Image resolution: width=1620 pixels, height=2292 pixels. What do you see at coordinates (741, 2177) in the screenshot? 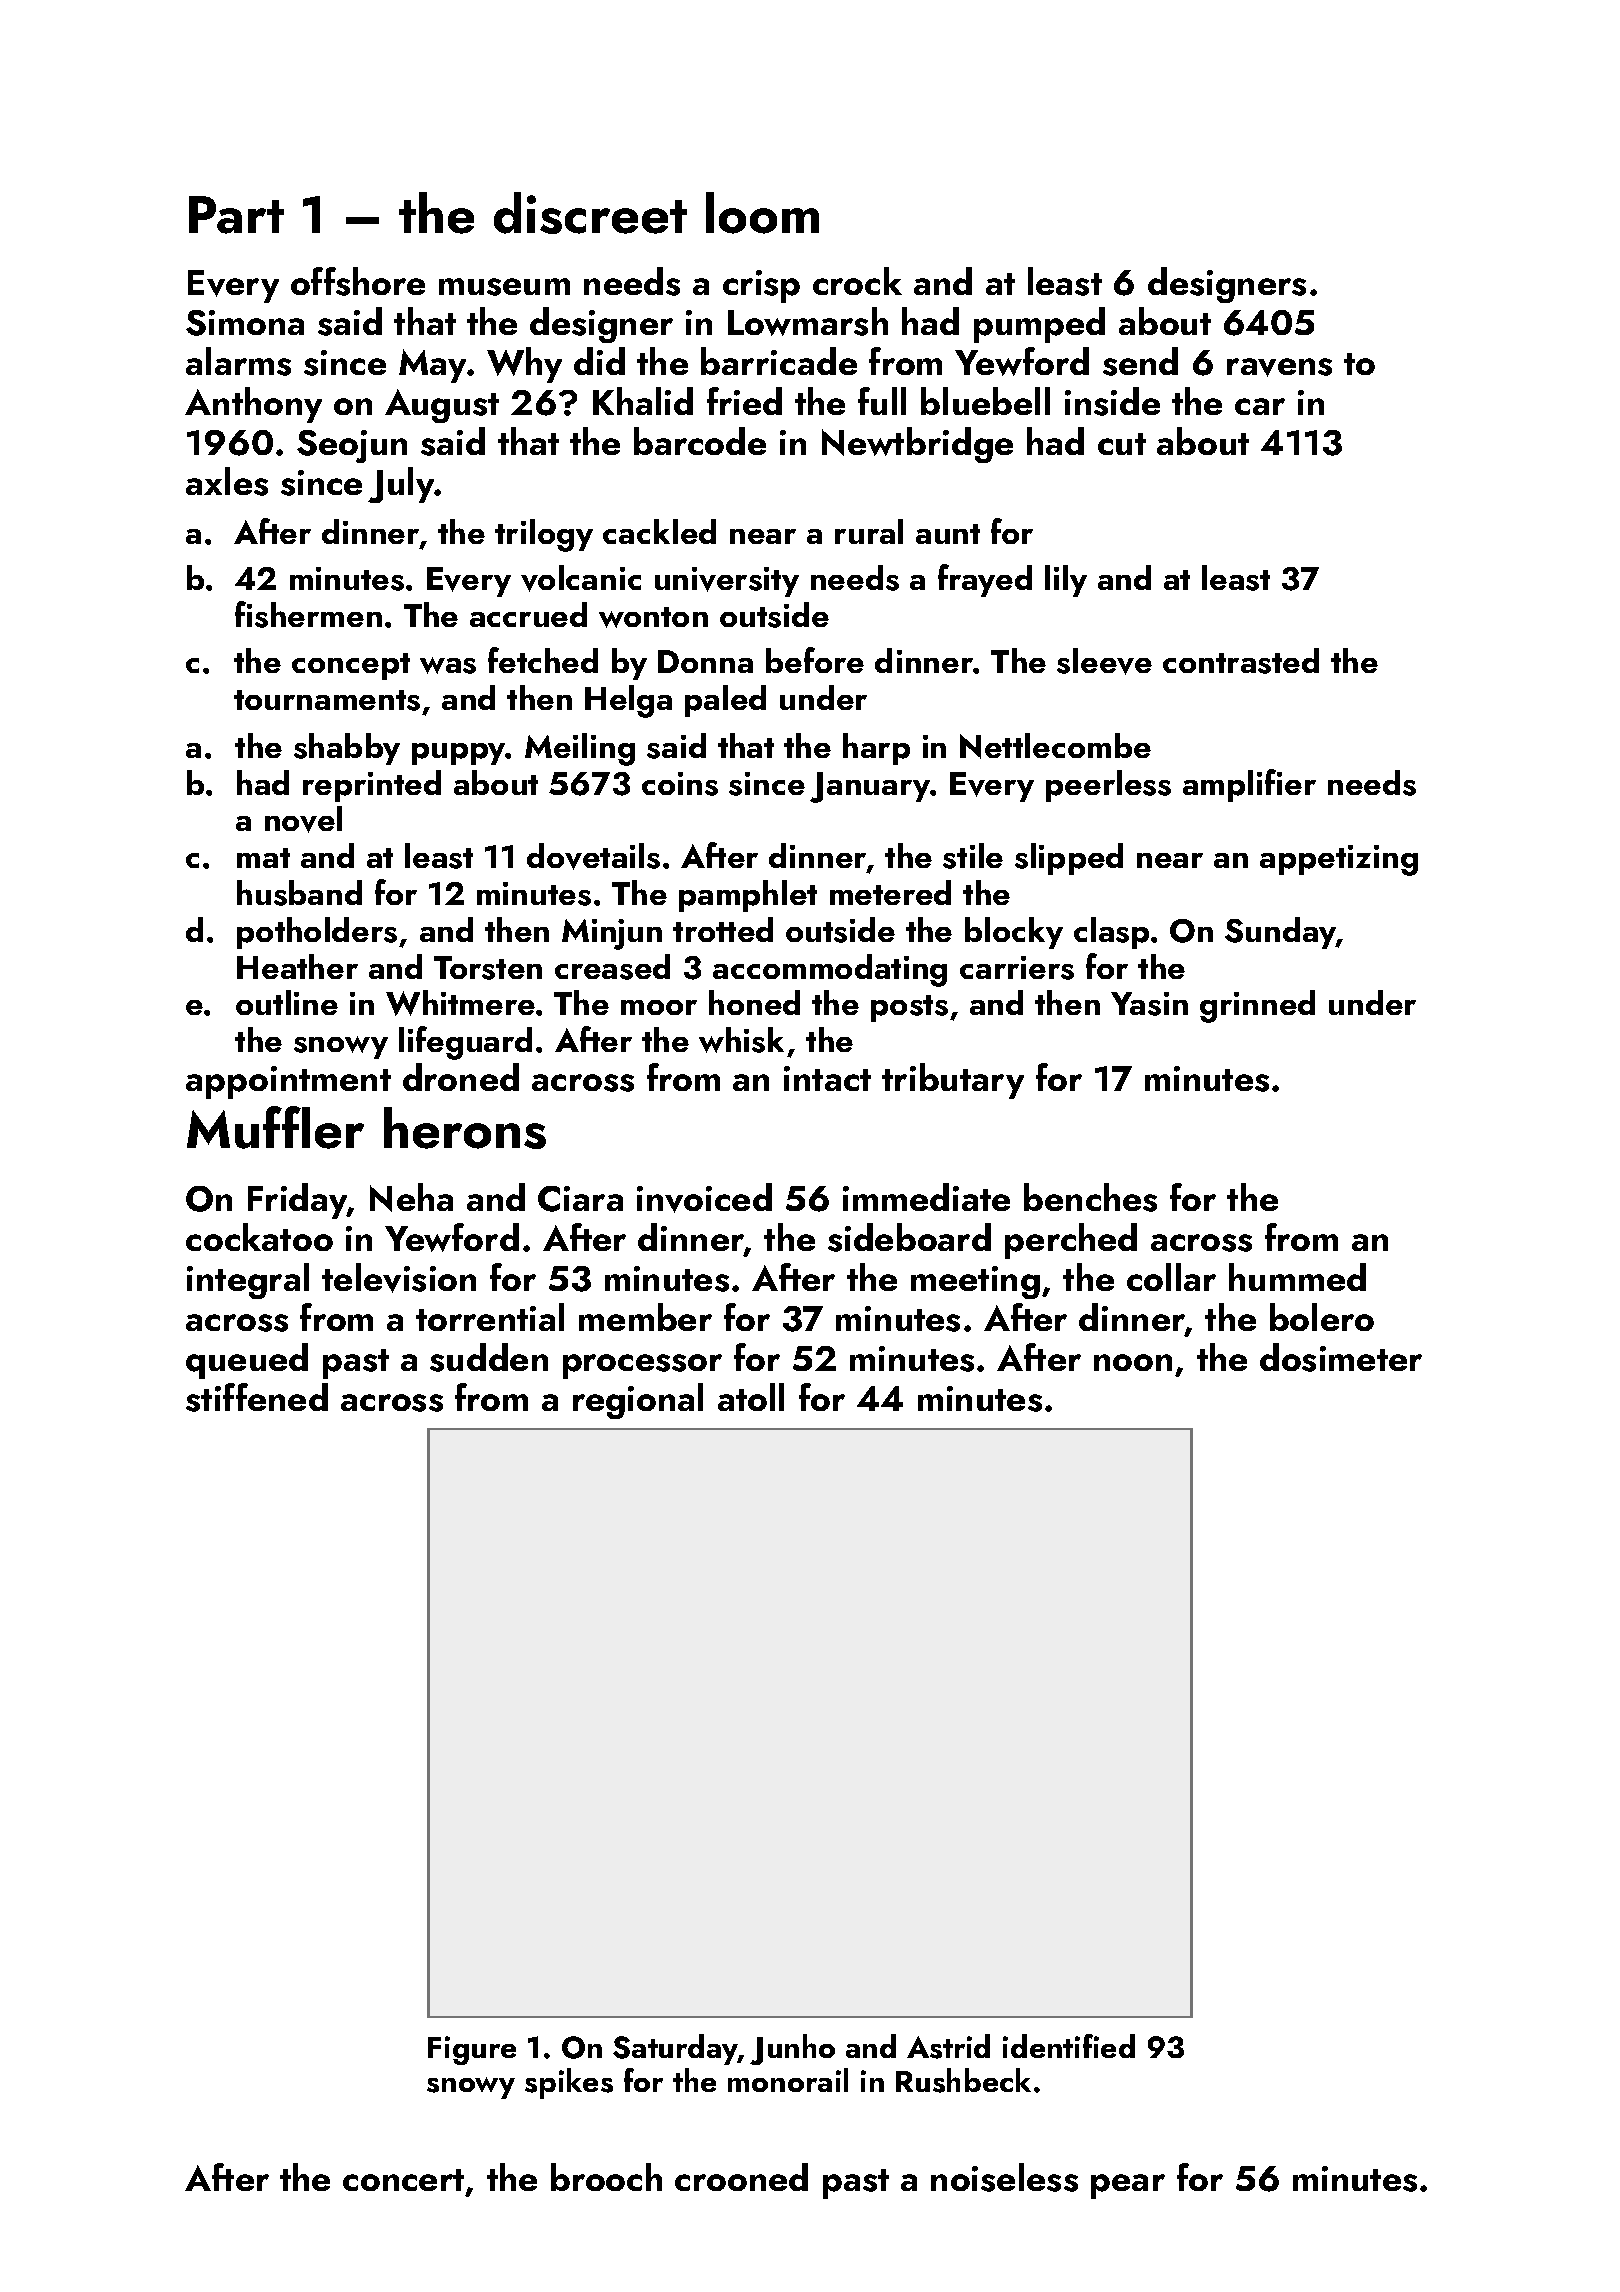
I see `crooned` at bounding box center [741, 2177].
